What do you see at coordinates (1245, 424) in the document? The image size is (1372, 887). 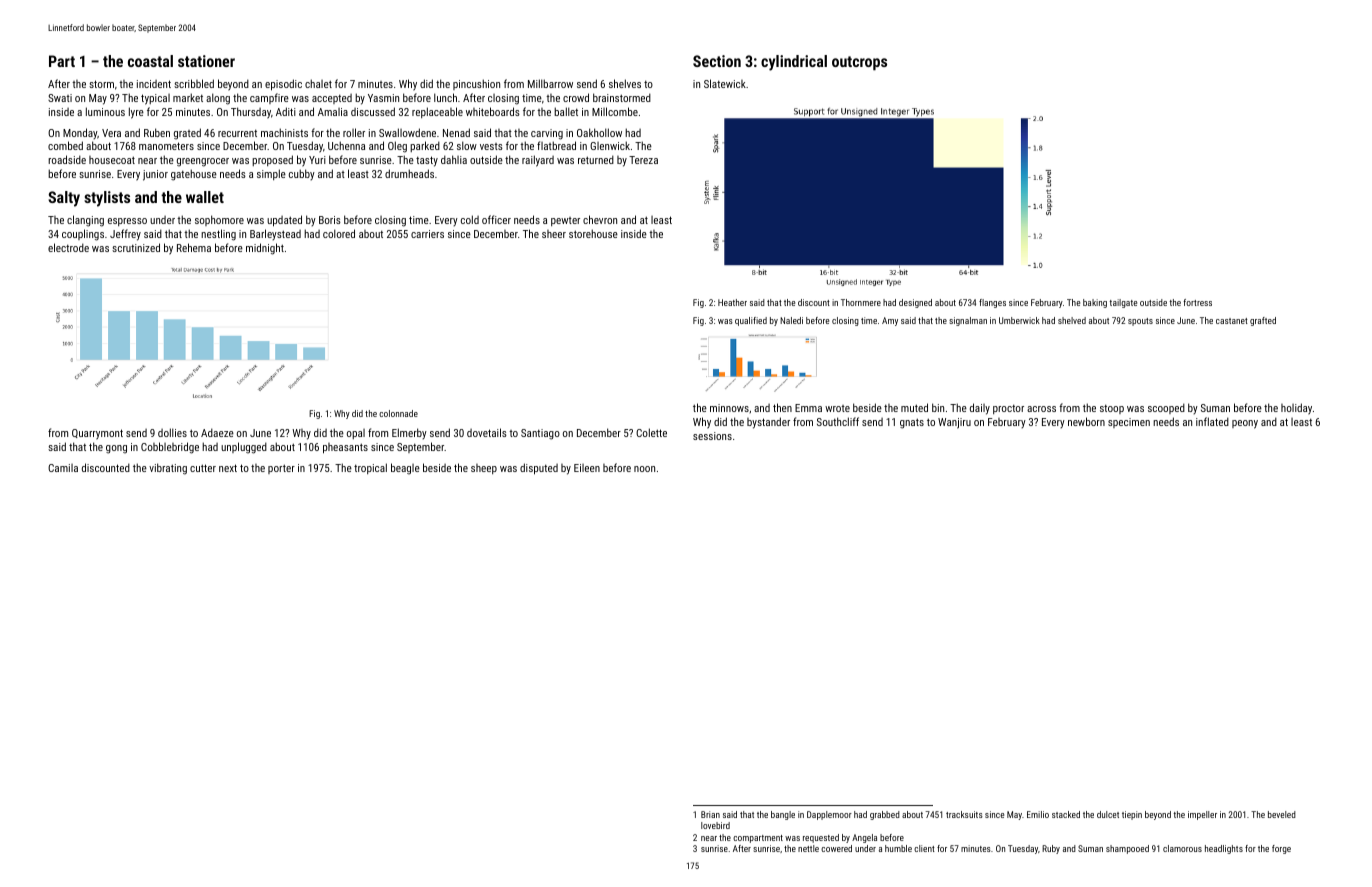 I see `peony` at bounding box center [1245, 424].
